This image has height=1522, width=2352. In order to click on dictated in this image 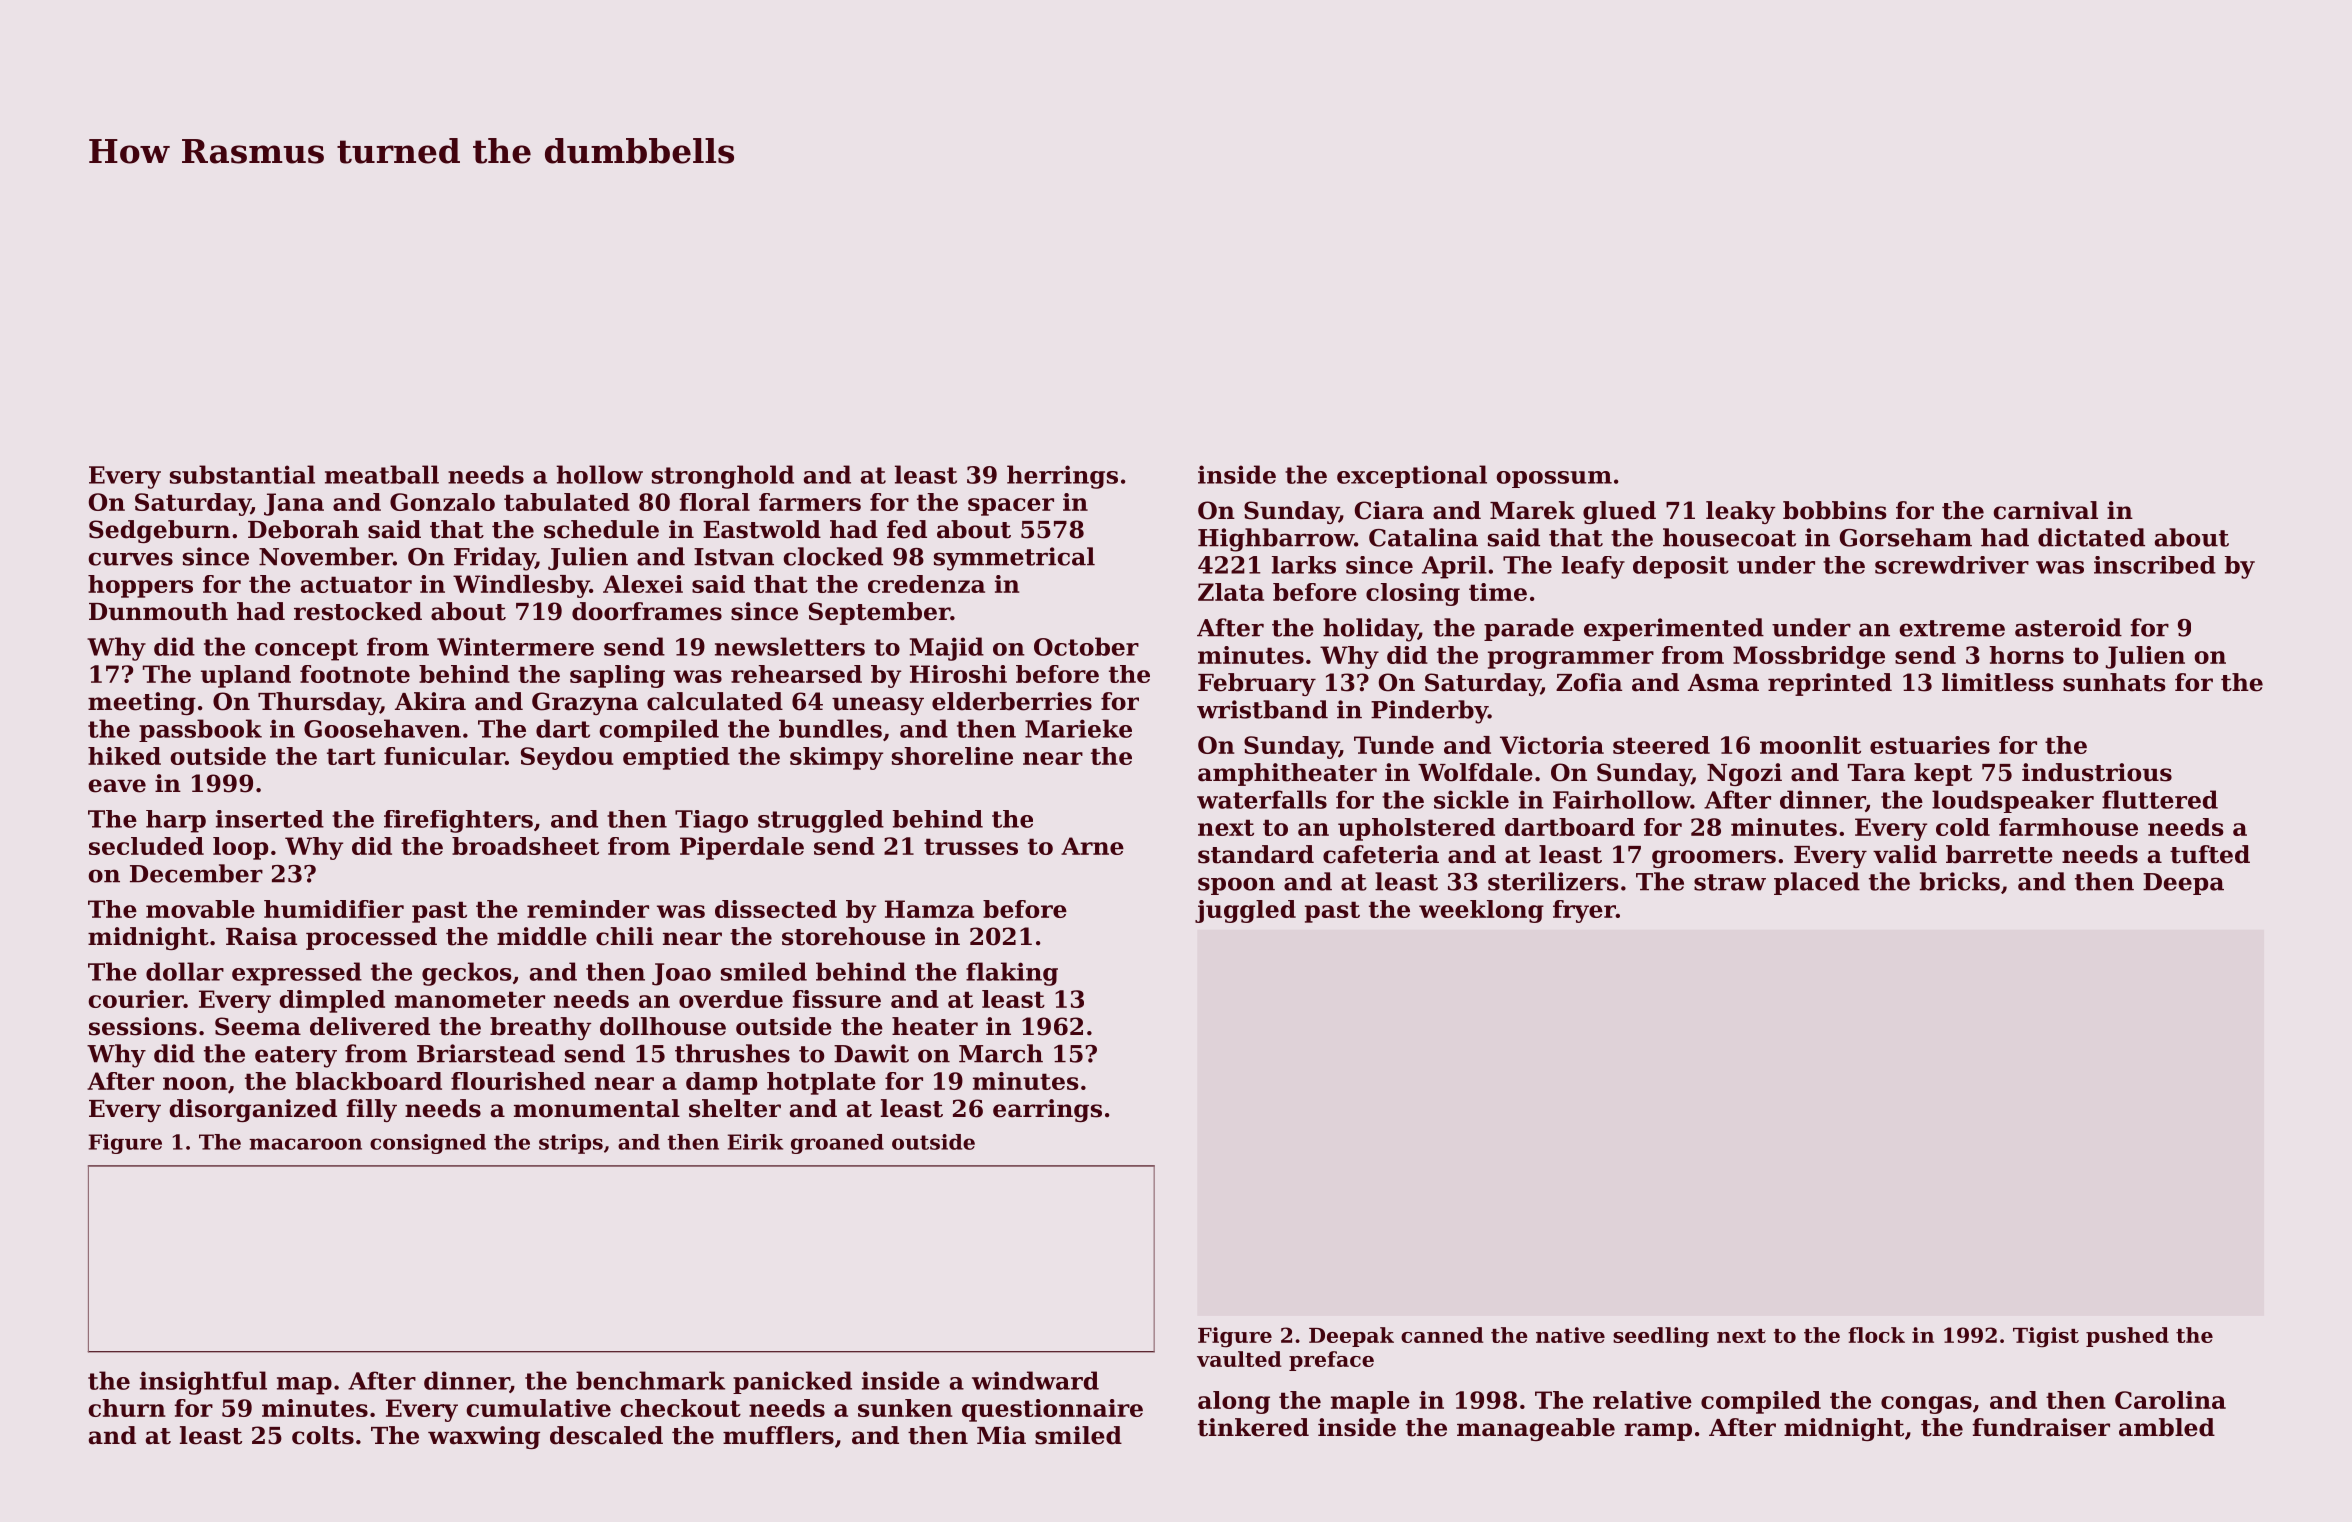, I will do `click(2091, 537)`.
